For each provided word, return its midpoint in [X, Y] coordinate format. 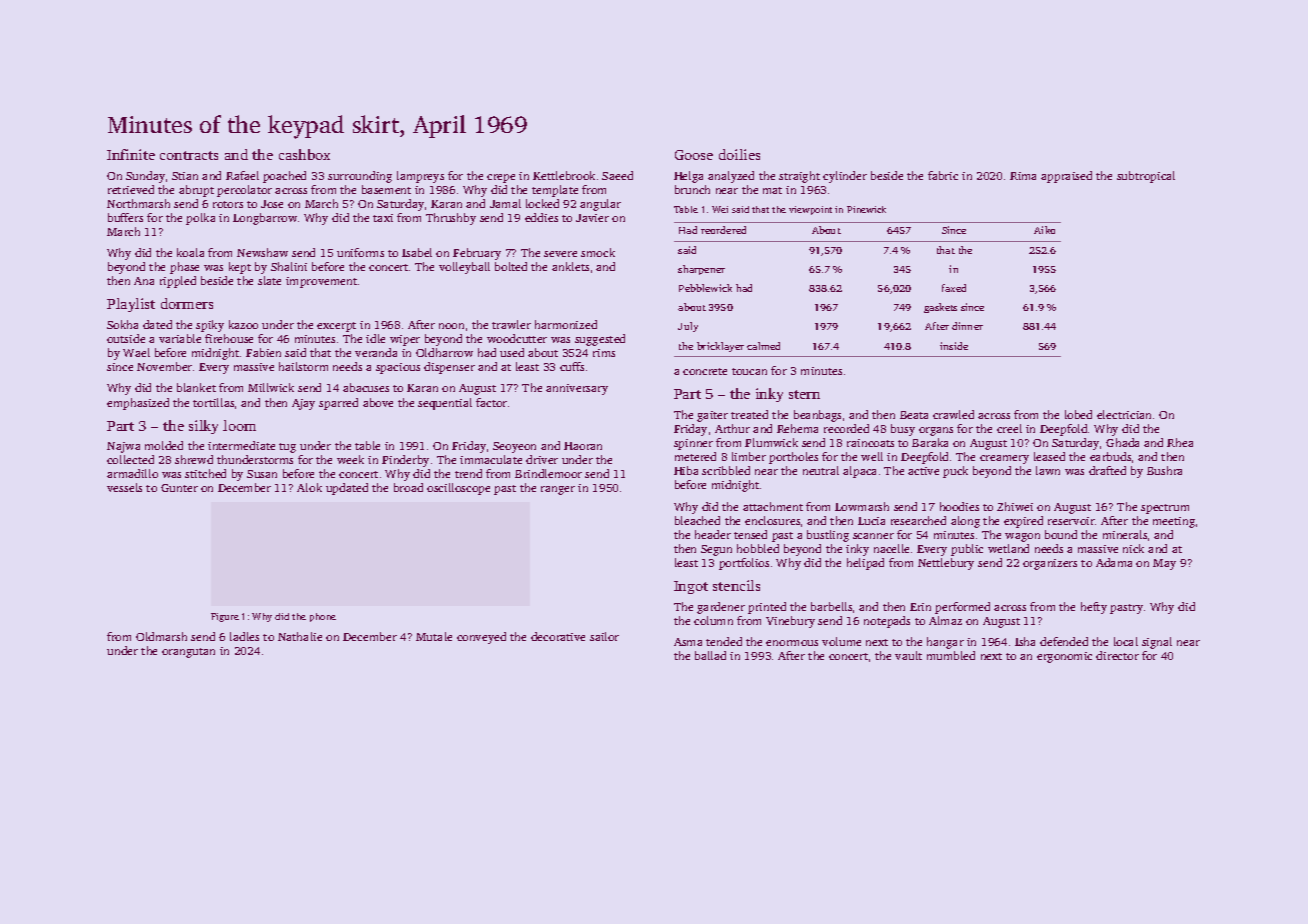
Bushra [1164, 470]
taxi [383, 218]
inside [954, 346]
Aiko [1044, 230]
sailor [604, 636]
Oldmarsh [161, 636]
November [164, 366]
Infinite [131, 154]
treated [749, 414]
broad [408, 487]
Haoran [583, 446]
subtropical [1146, 177]
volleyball [464, 268]
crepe [501, 178]
